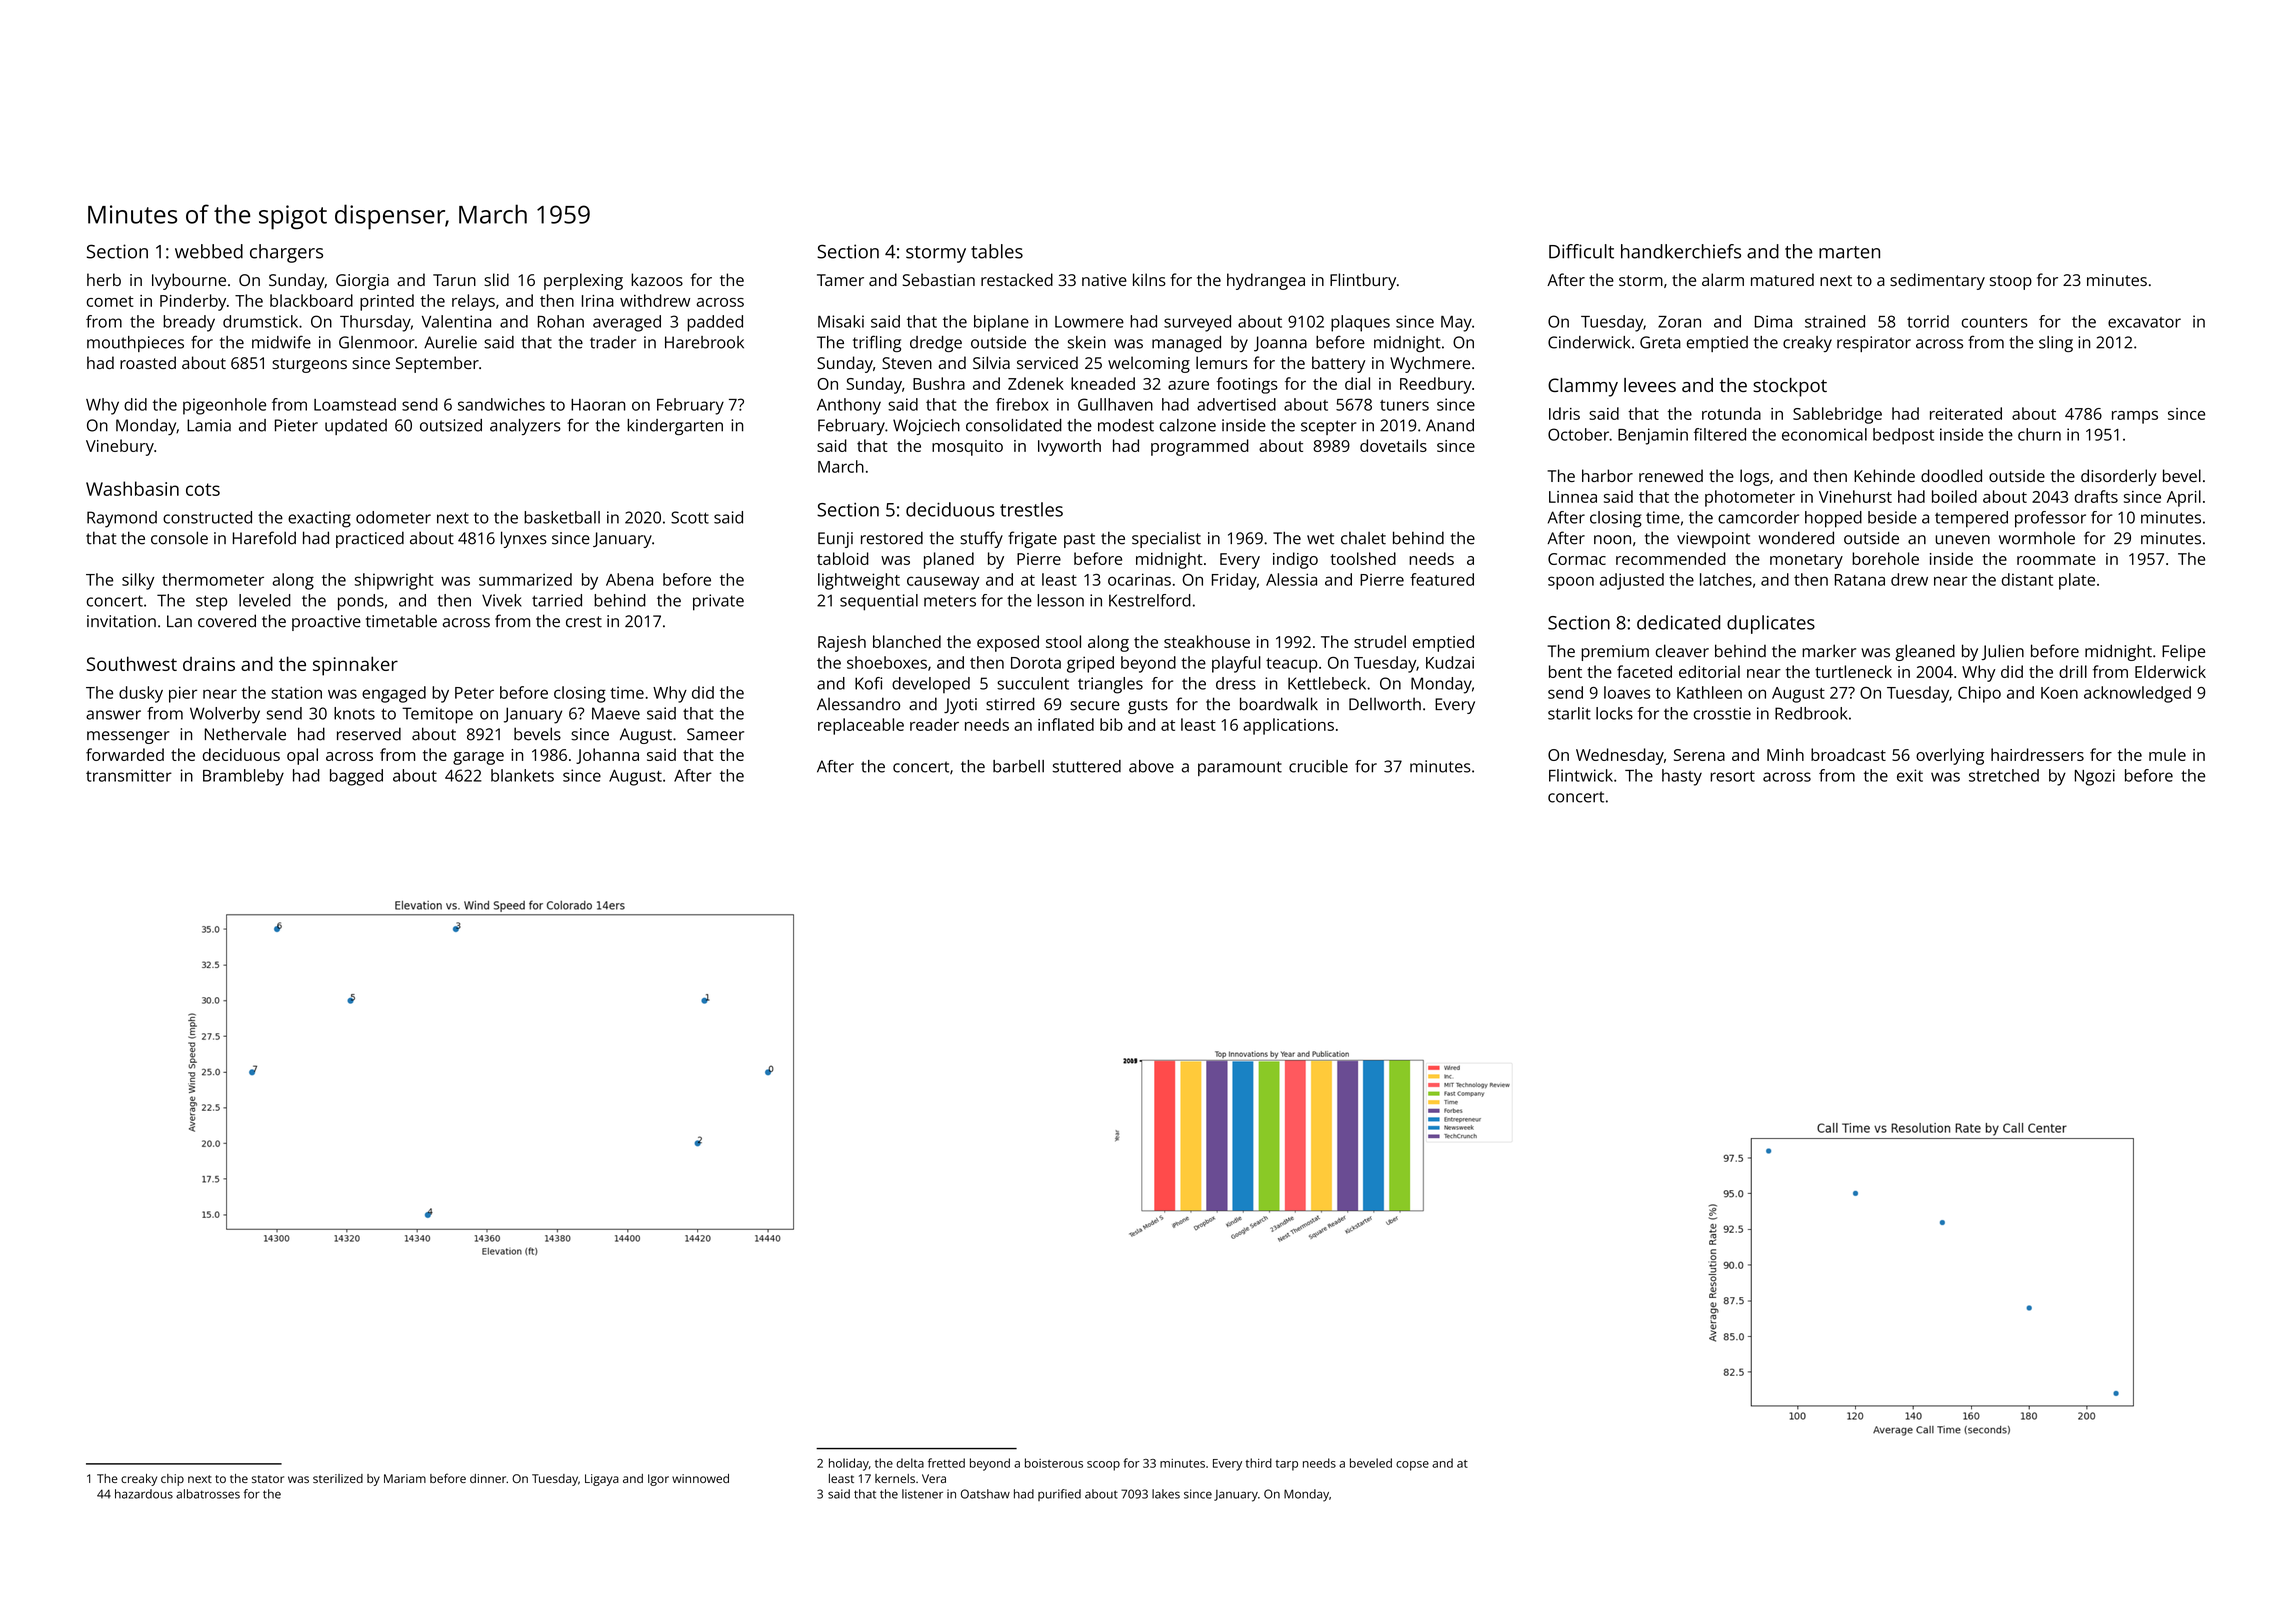 This screenshot has width=2292, height=1620. What do you see at coordinates (2144, 322) in the screenshot?
I see `excavator` at bounding box center [2144, 322].
